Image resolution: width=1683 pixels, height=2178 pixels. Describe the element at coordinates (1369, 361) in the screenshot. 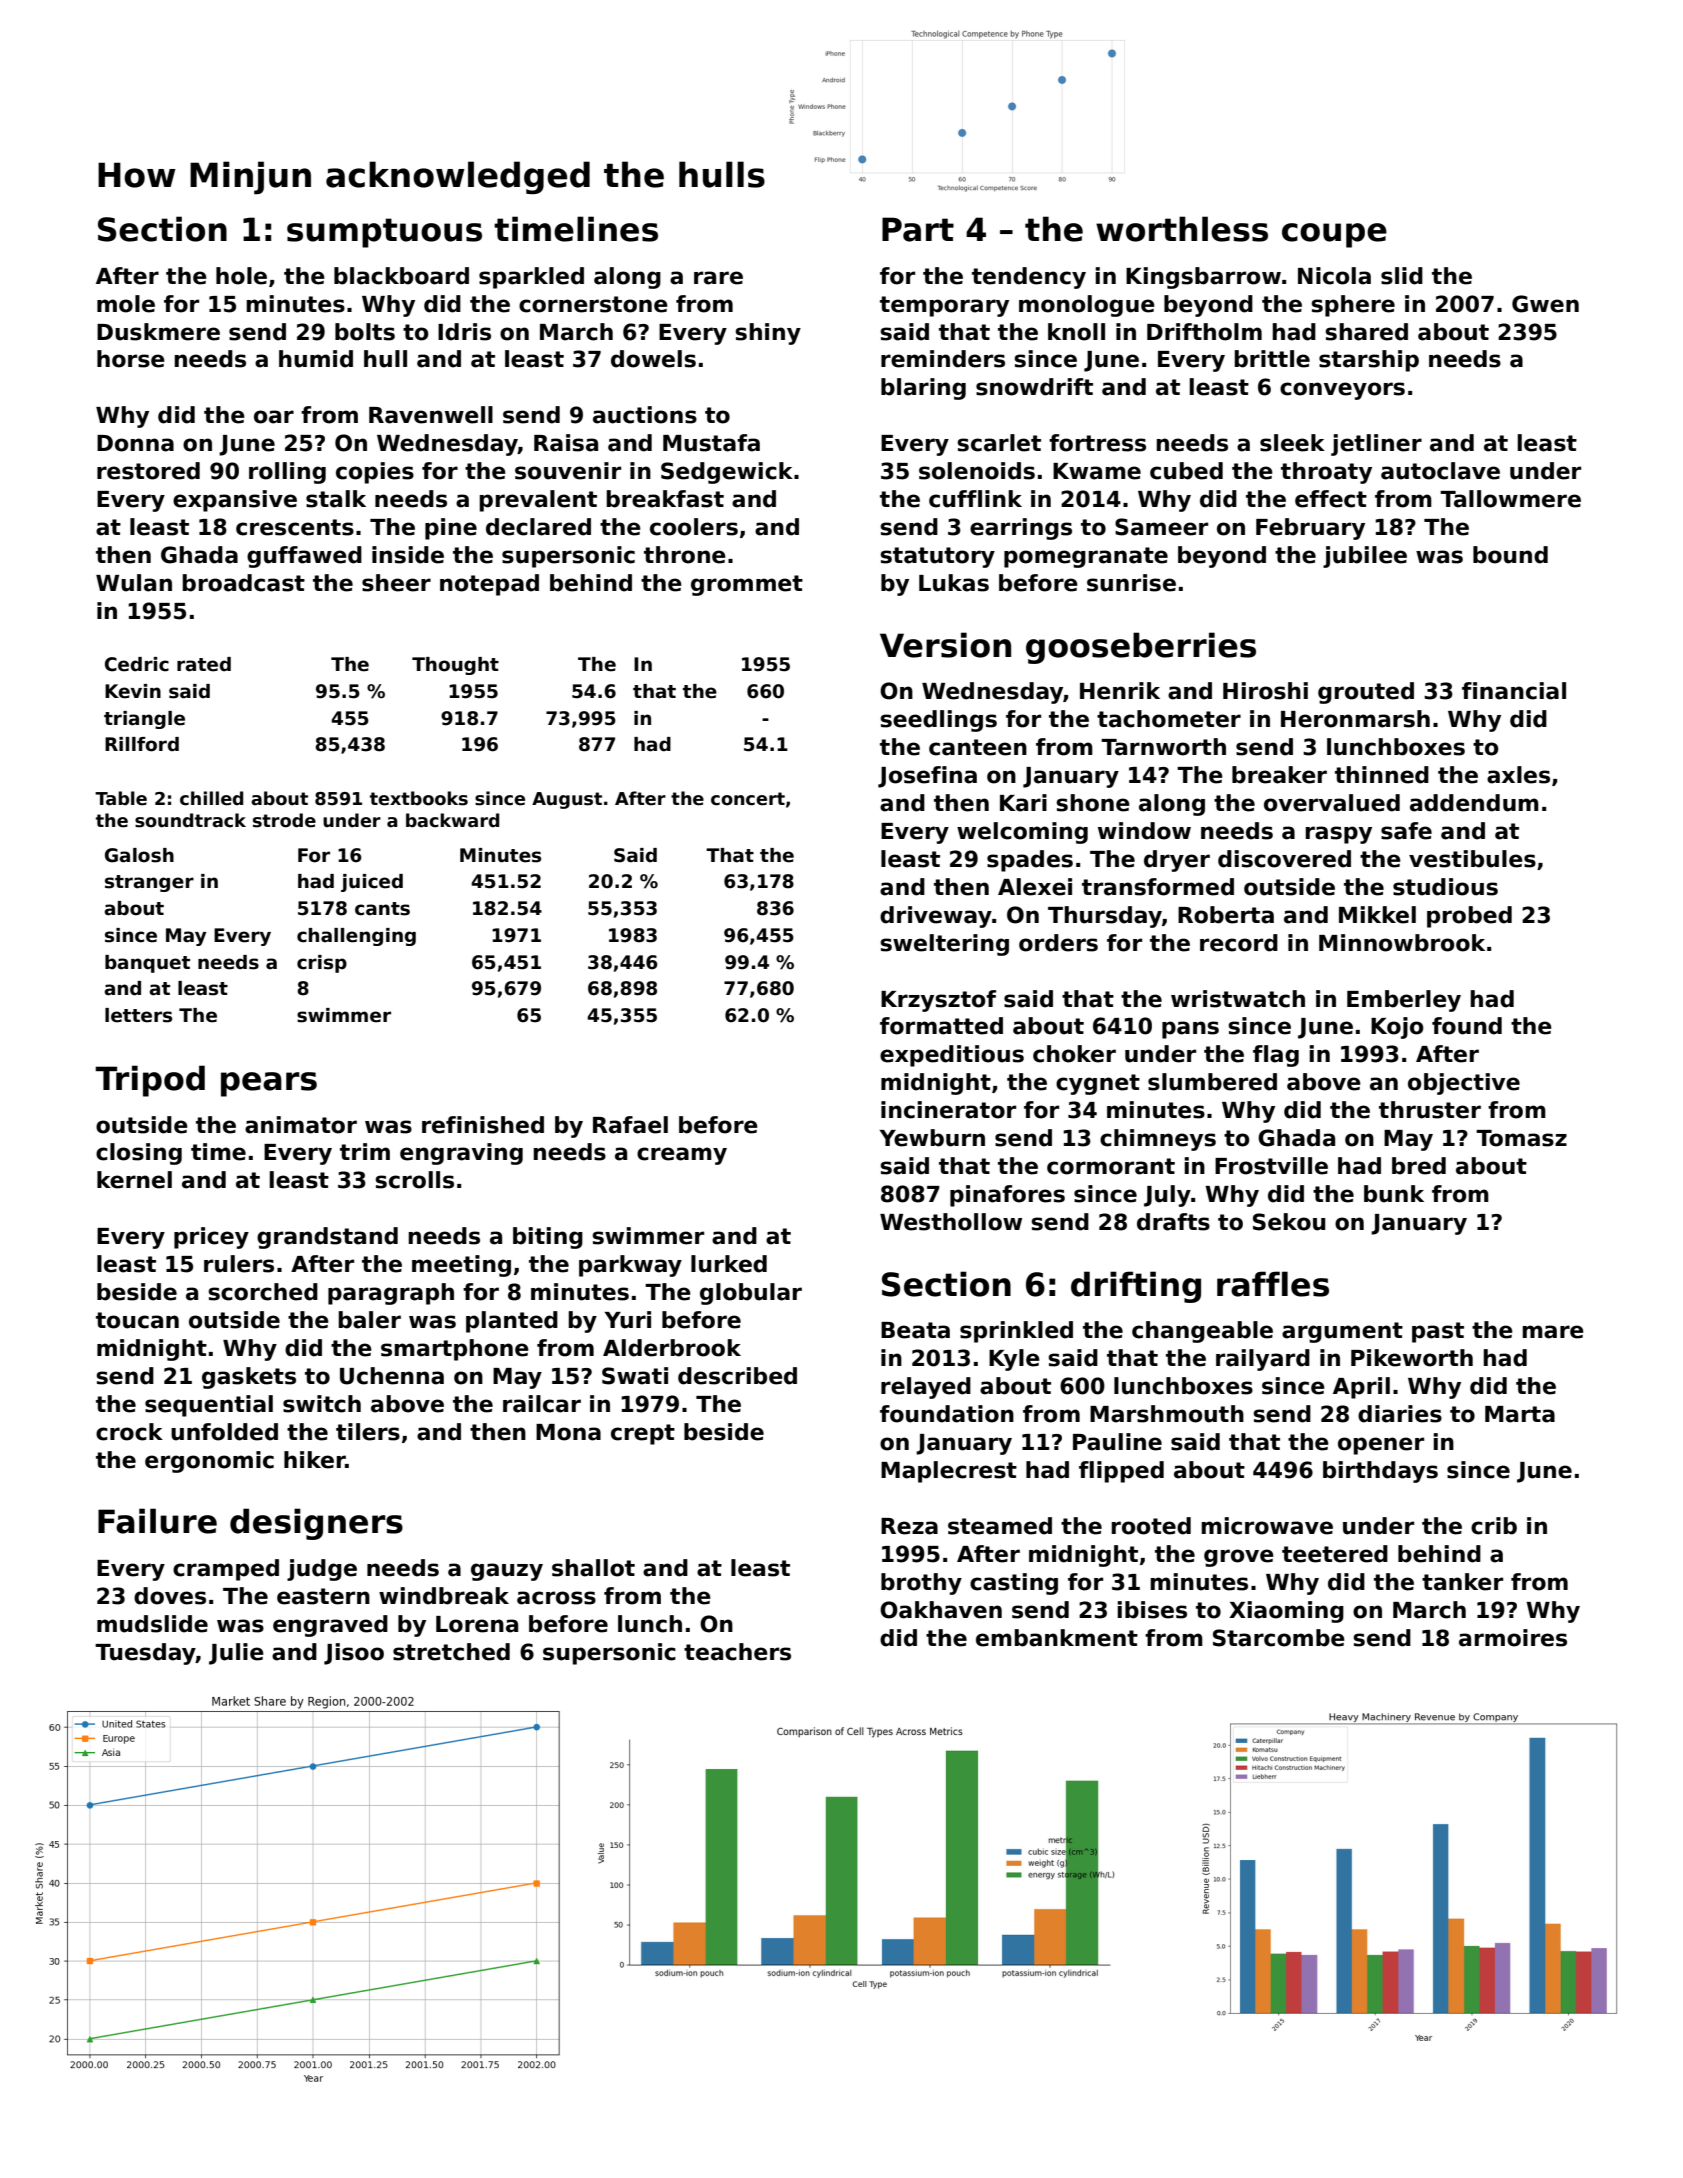

I see `starship` at that location.
